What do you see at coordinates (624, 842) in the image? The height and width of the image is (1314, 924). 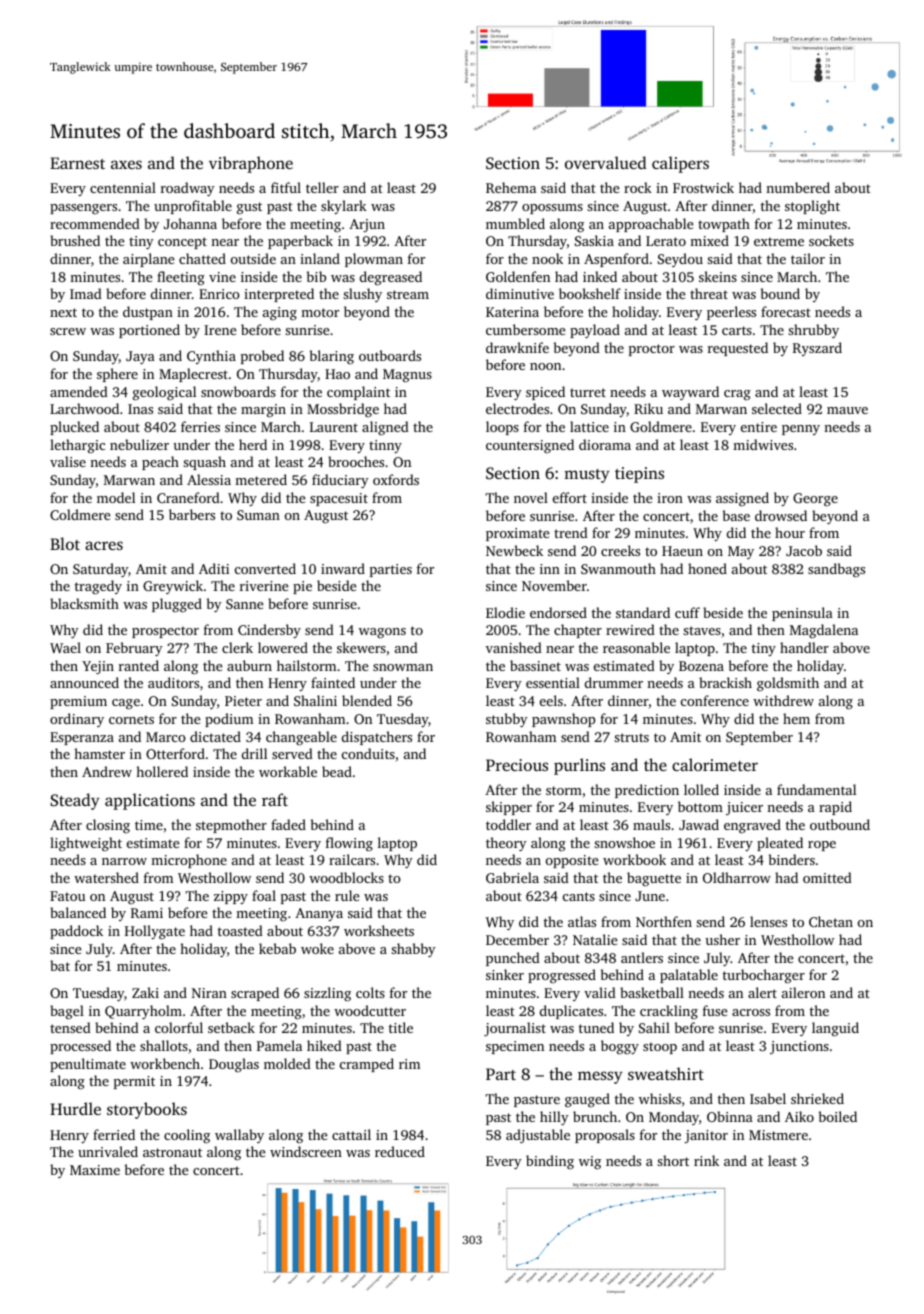 I see `snowshoe` at bounding box center [624, 842].
